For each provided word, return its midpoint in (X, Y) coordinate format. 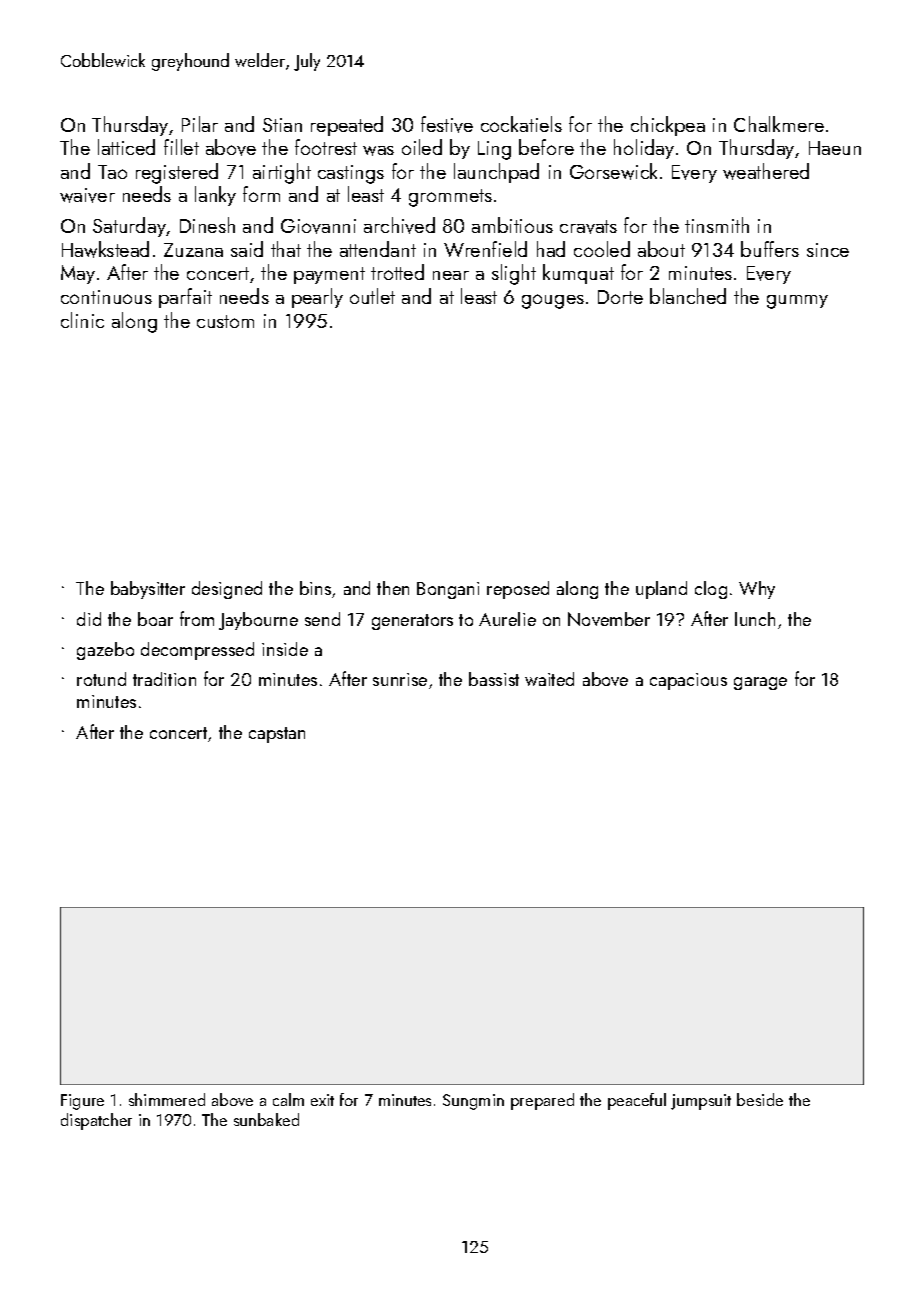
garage (760, 683)
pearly (317, 298)
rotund (101, 679)
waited (549, 679)
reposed (518, 590)
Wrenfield (485, 249)
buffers (770, 249)
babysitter (148, 590)
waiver (87, 195)
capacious (688, 681)
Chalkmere (779, 124)
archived (399, 225)
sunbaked (266, 1119)
